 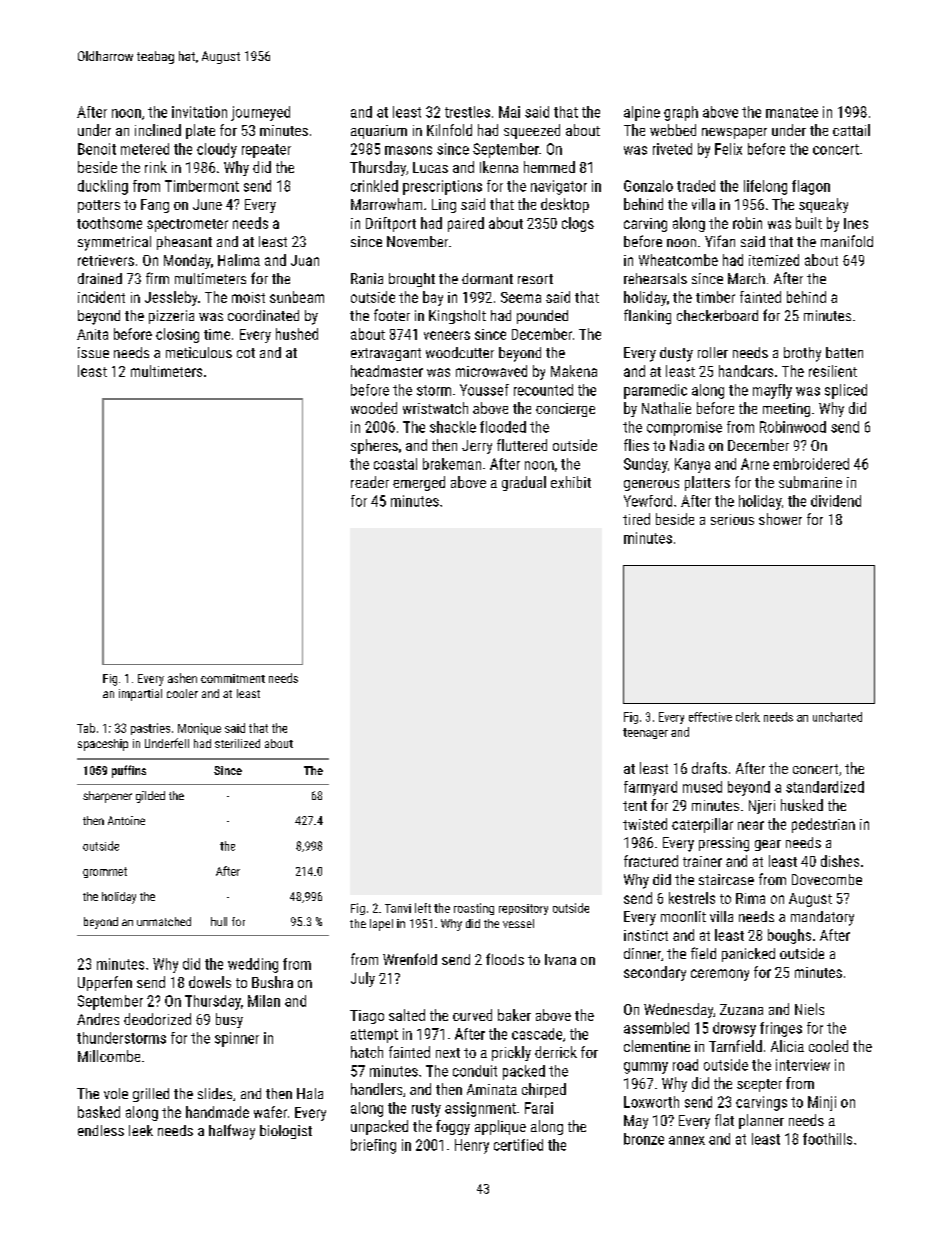 I want to click on firm, so click(x=157, y=278).
